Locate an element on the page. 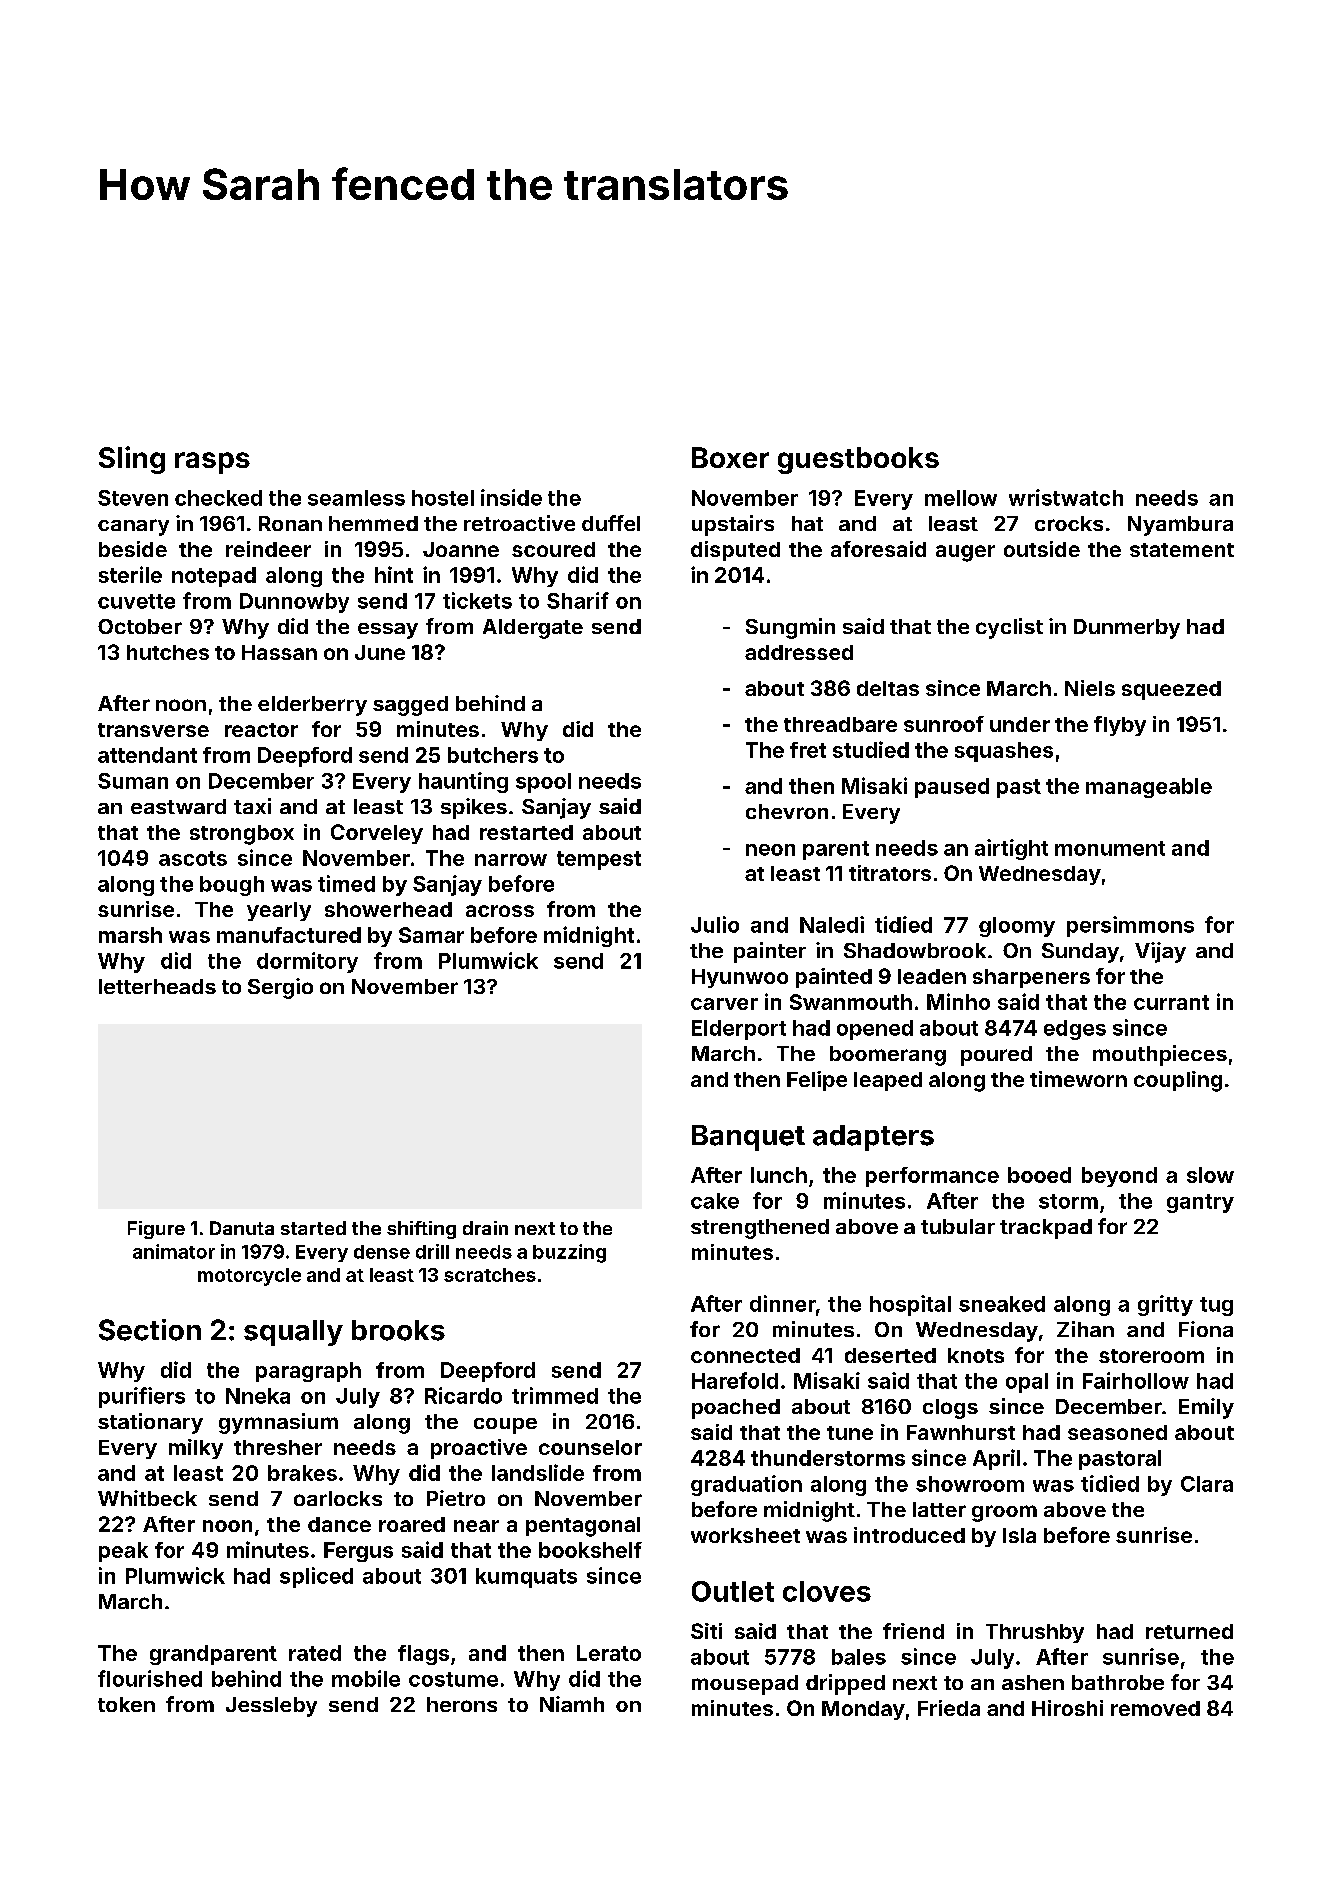  Boxer is located at coordinates (730, 457).
